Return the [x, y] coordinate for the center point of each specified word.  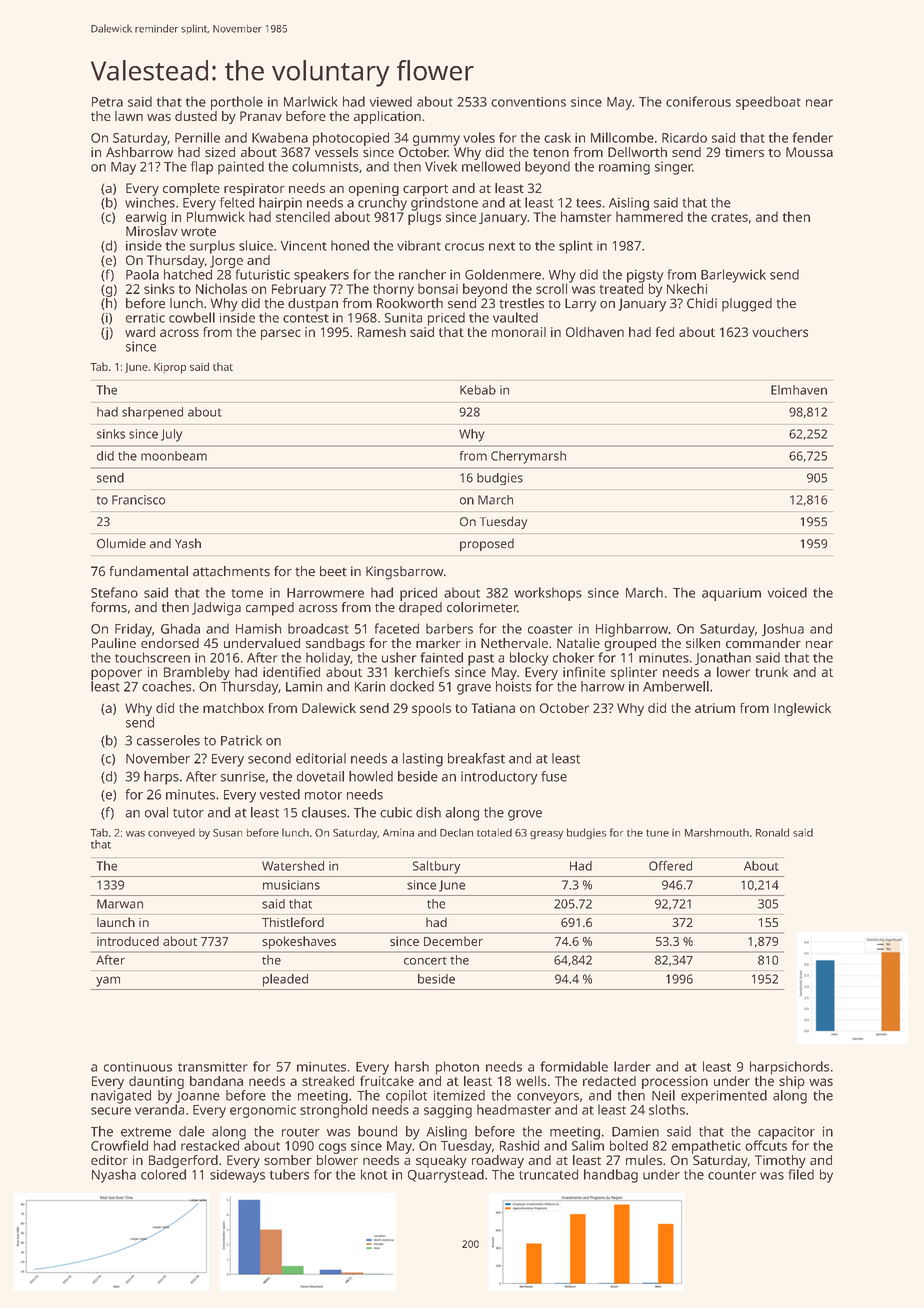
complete [191, 189]
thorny [393, 290]
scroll [551, 288]
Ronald [772, 832]
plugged [747, 305]
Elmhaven [799, 390]
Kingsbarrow [405, 573]
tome [247, 593]
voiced [787, 592]
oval [156, 812]
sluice [256, 245]
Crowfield [119, 1145]
